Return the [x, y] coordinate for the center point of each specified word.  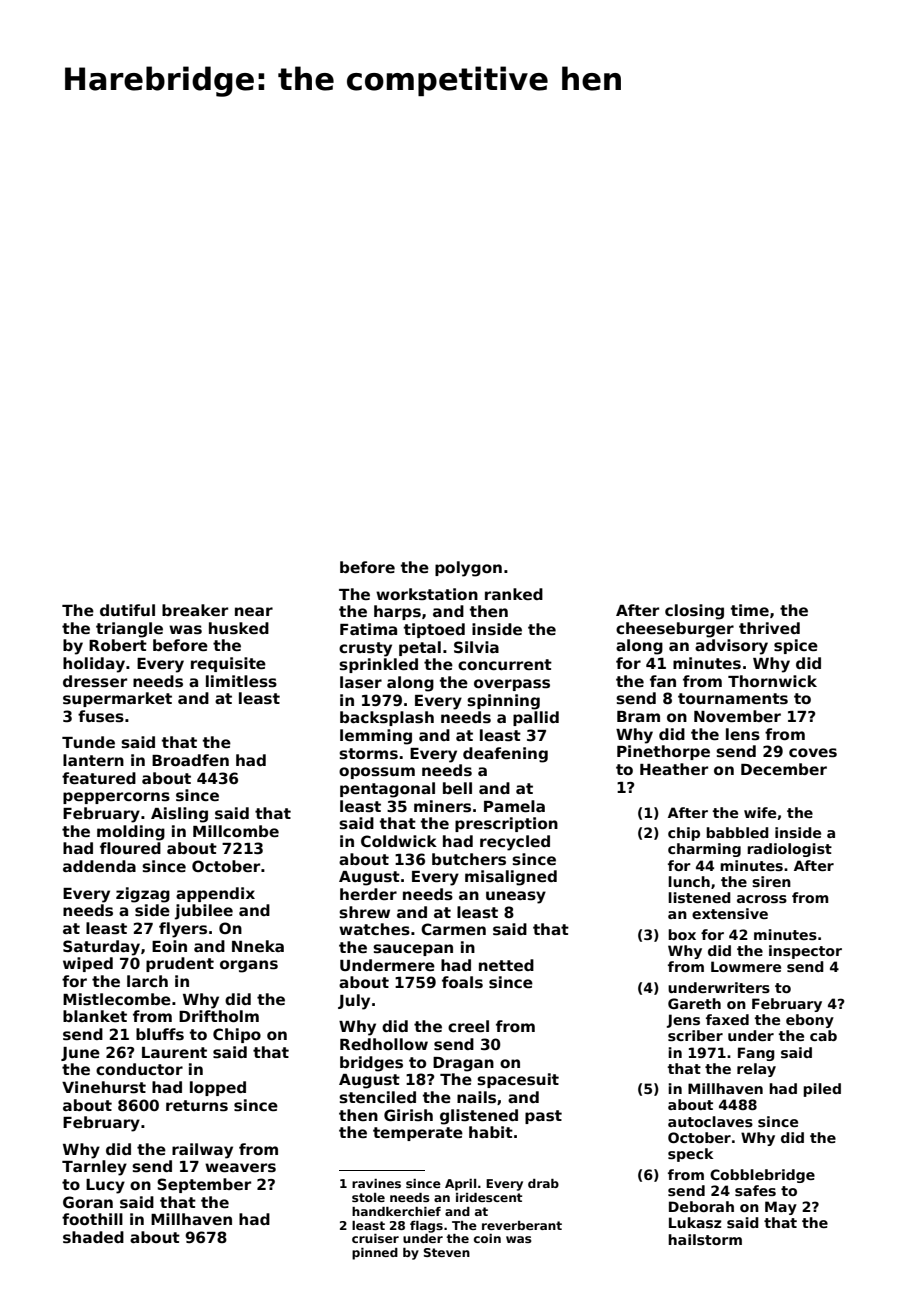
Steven [447, 1252]
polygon [468, 569]
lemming [376, 737]
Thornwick [772, 681]
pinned [375, 1254]
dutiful [127, 610]
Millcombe [236, 831]
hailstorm [705, 1239]
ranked [514, 594]
